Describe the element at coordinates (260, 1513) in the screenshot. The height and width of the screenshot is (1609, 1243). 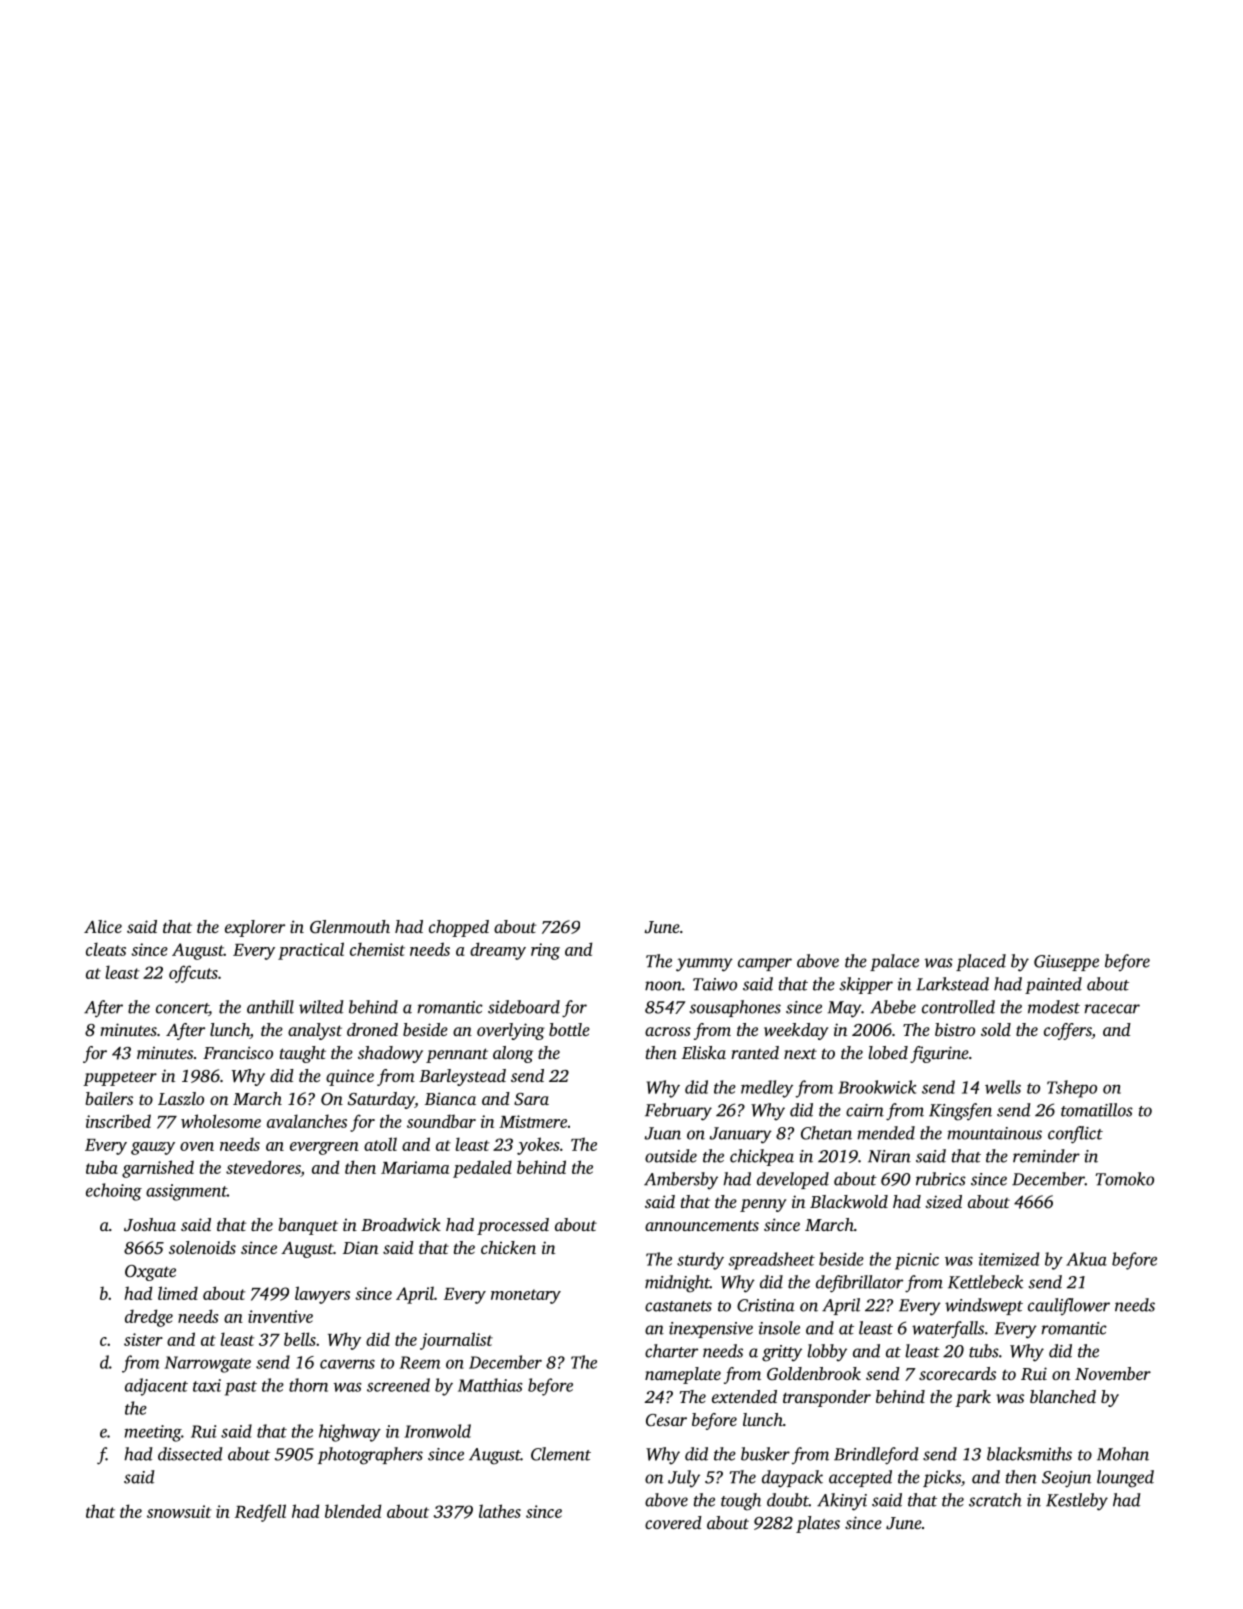
I see `Redfell` at that location.
